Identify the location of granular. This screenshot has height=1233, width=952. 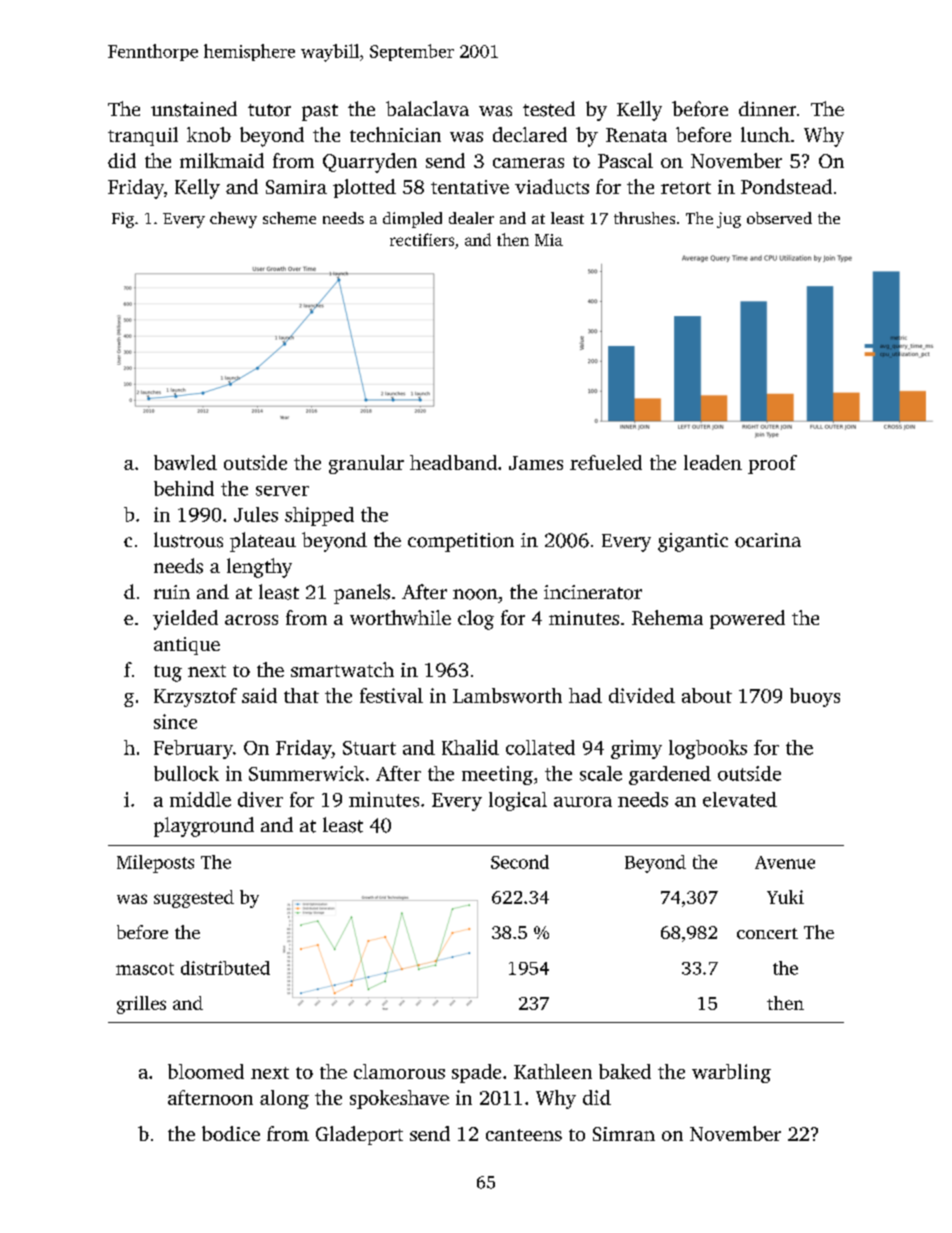
(366, 464).
